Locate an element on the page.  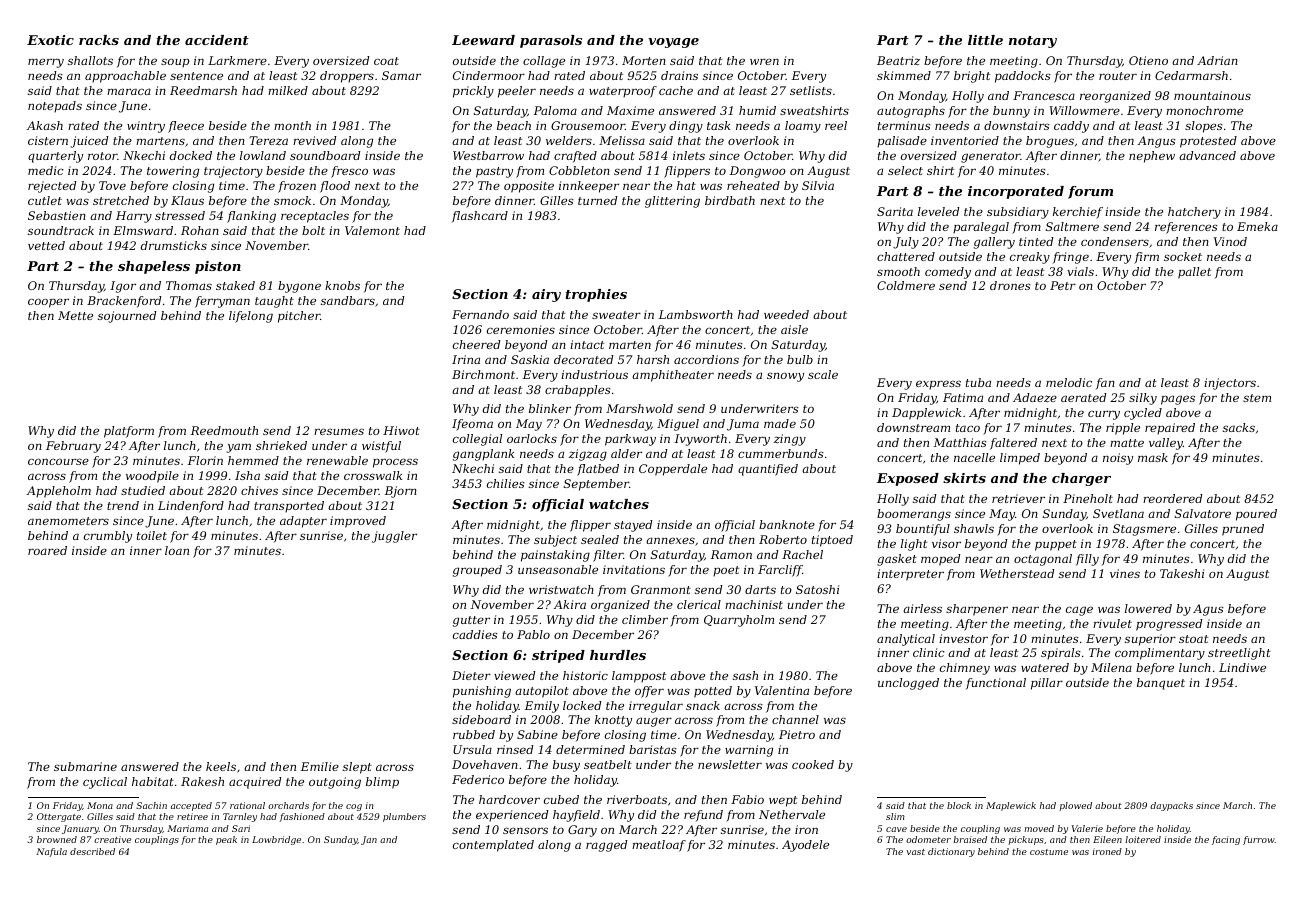
little is located at coordinates (985, 40).
